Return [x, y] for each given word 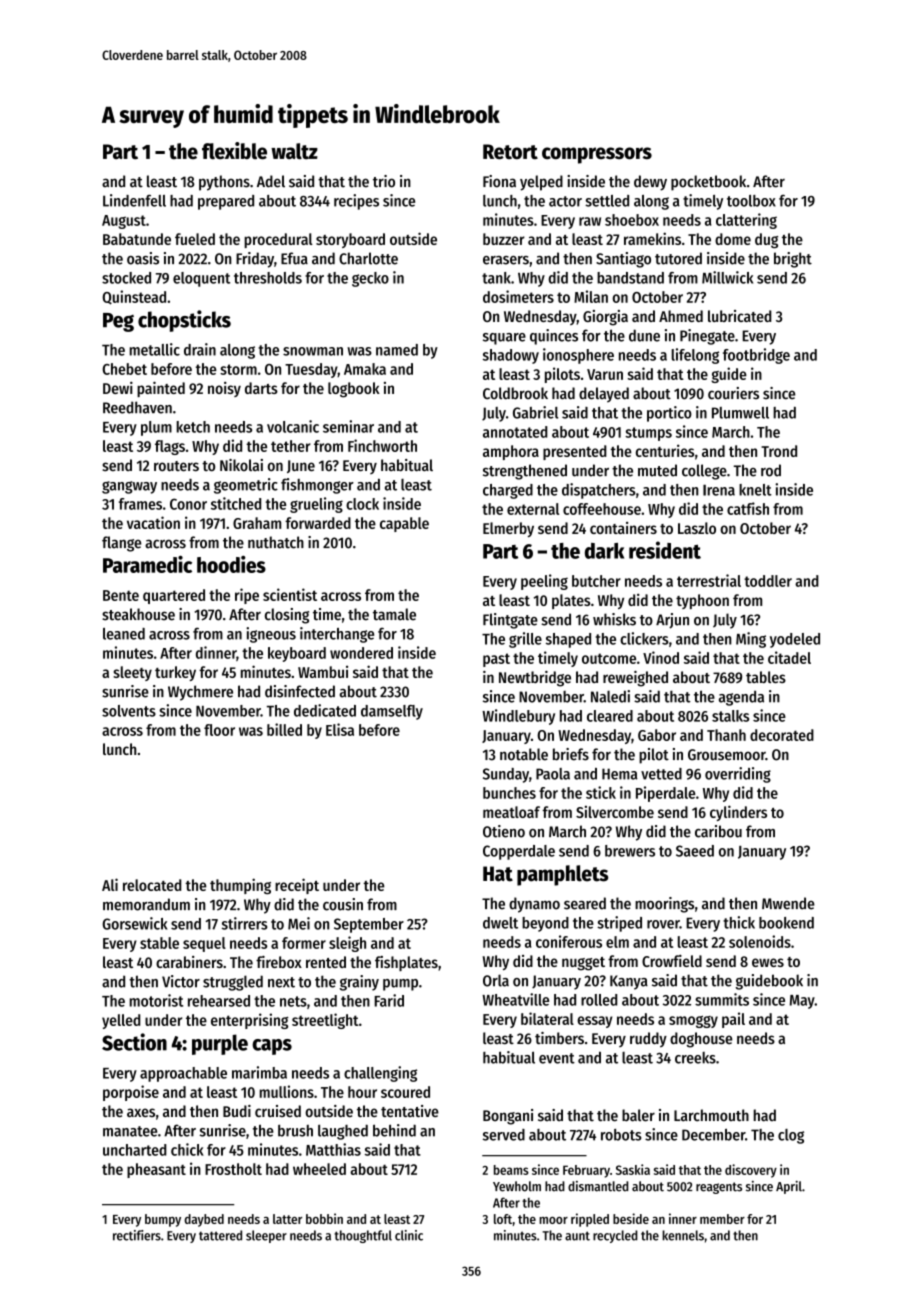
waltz [294, 151]
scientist [290, 594]
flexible [234, 151]
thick [739, 922]
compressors [597, 155]
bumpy [163, 1220]
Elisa [340, 729]
